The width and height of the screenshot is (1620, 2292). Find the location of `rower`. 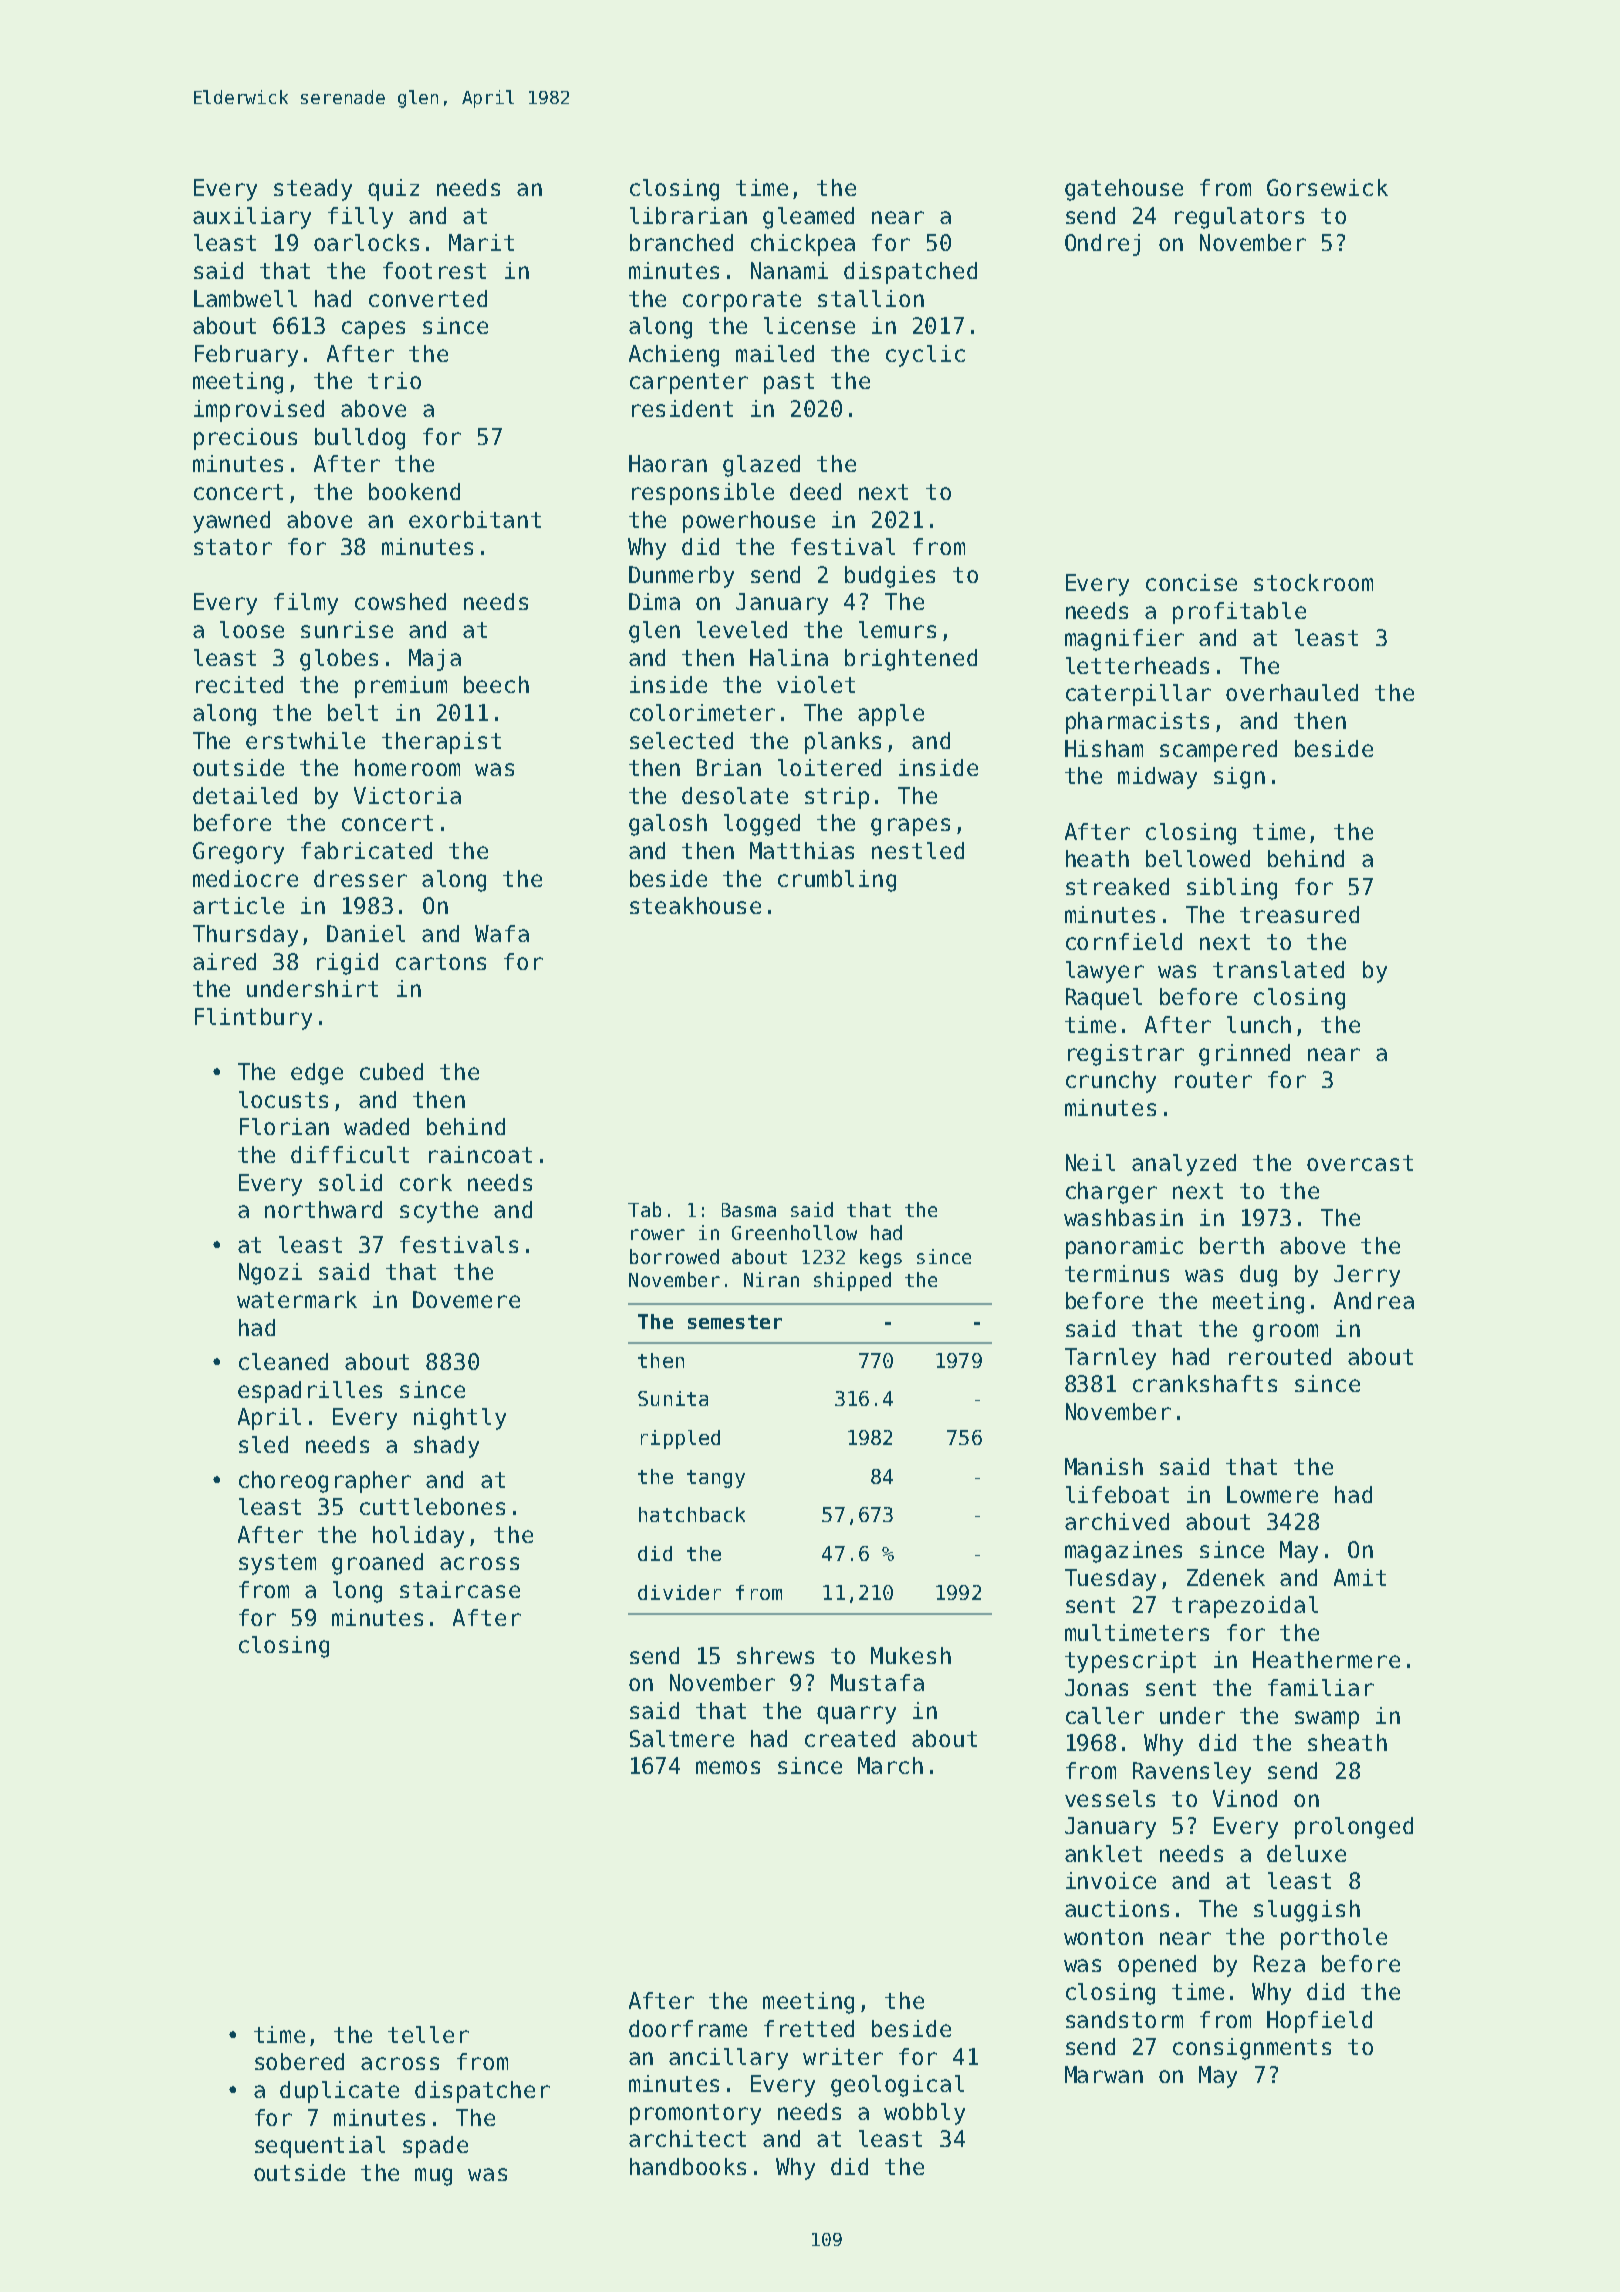

rower is located at coordinates (658, 1234).
